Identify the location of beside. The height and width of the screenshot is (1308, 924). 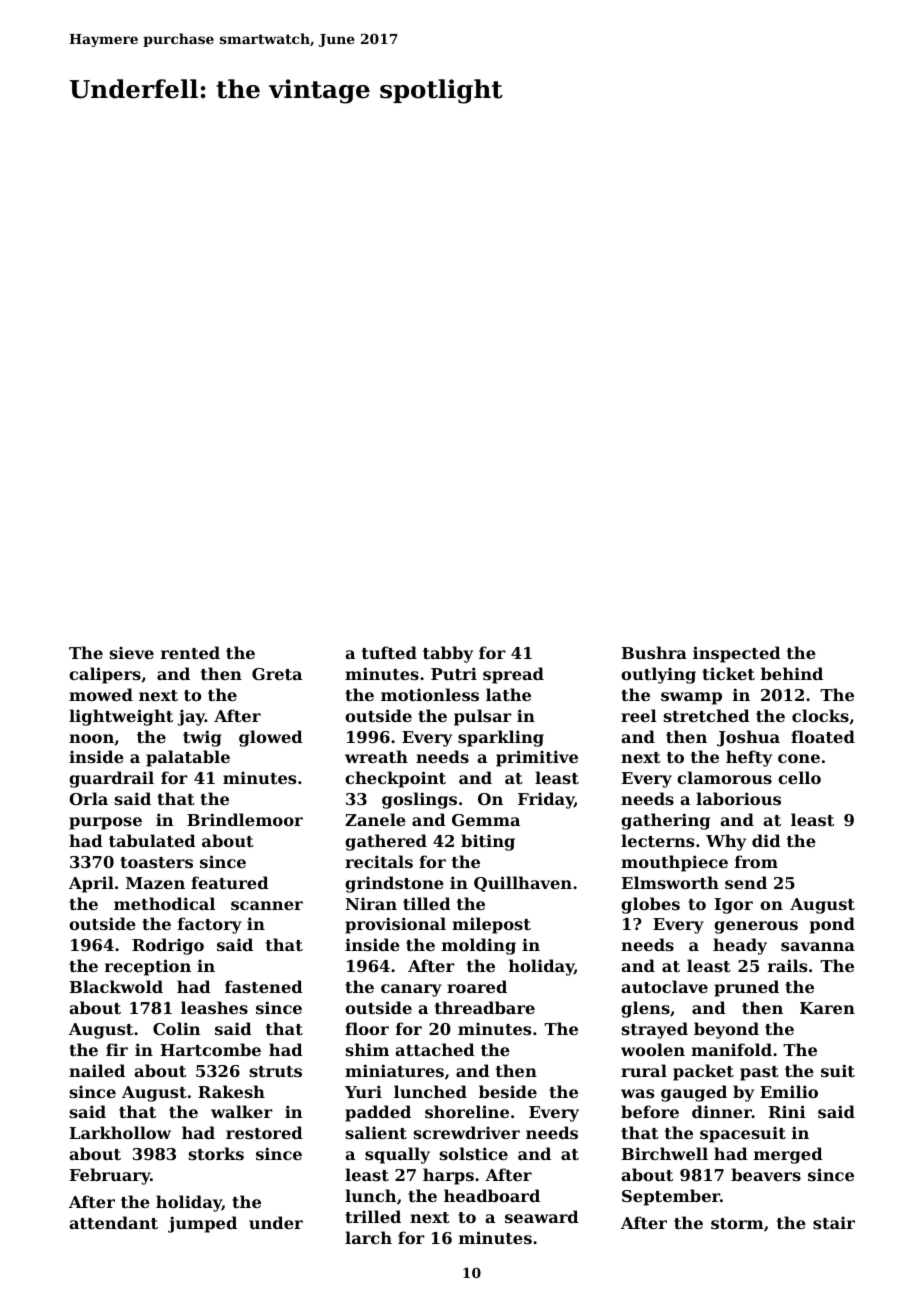
(508, 1091).
